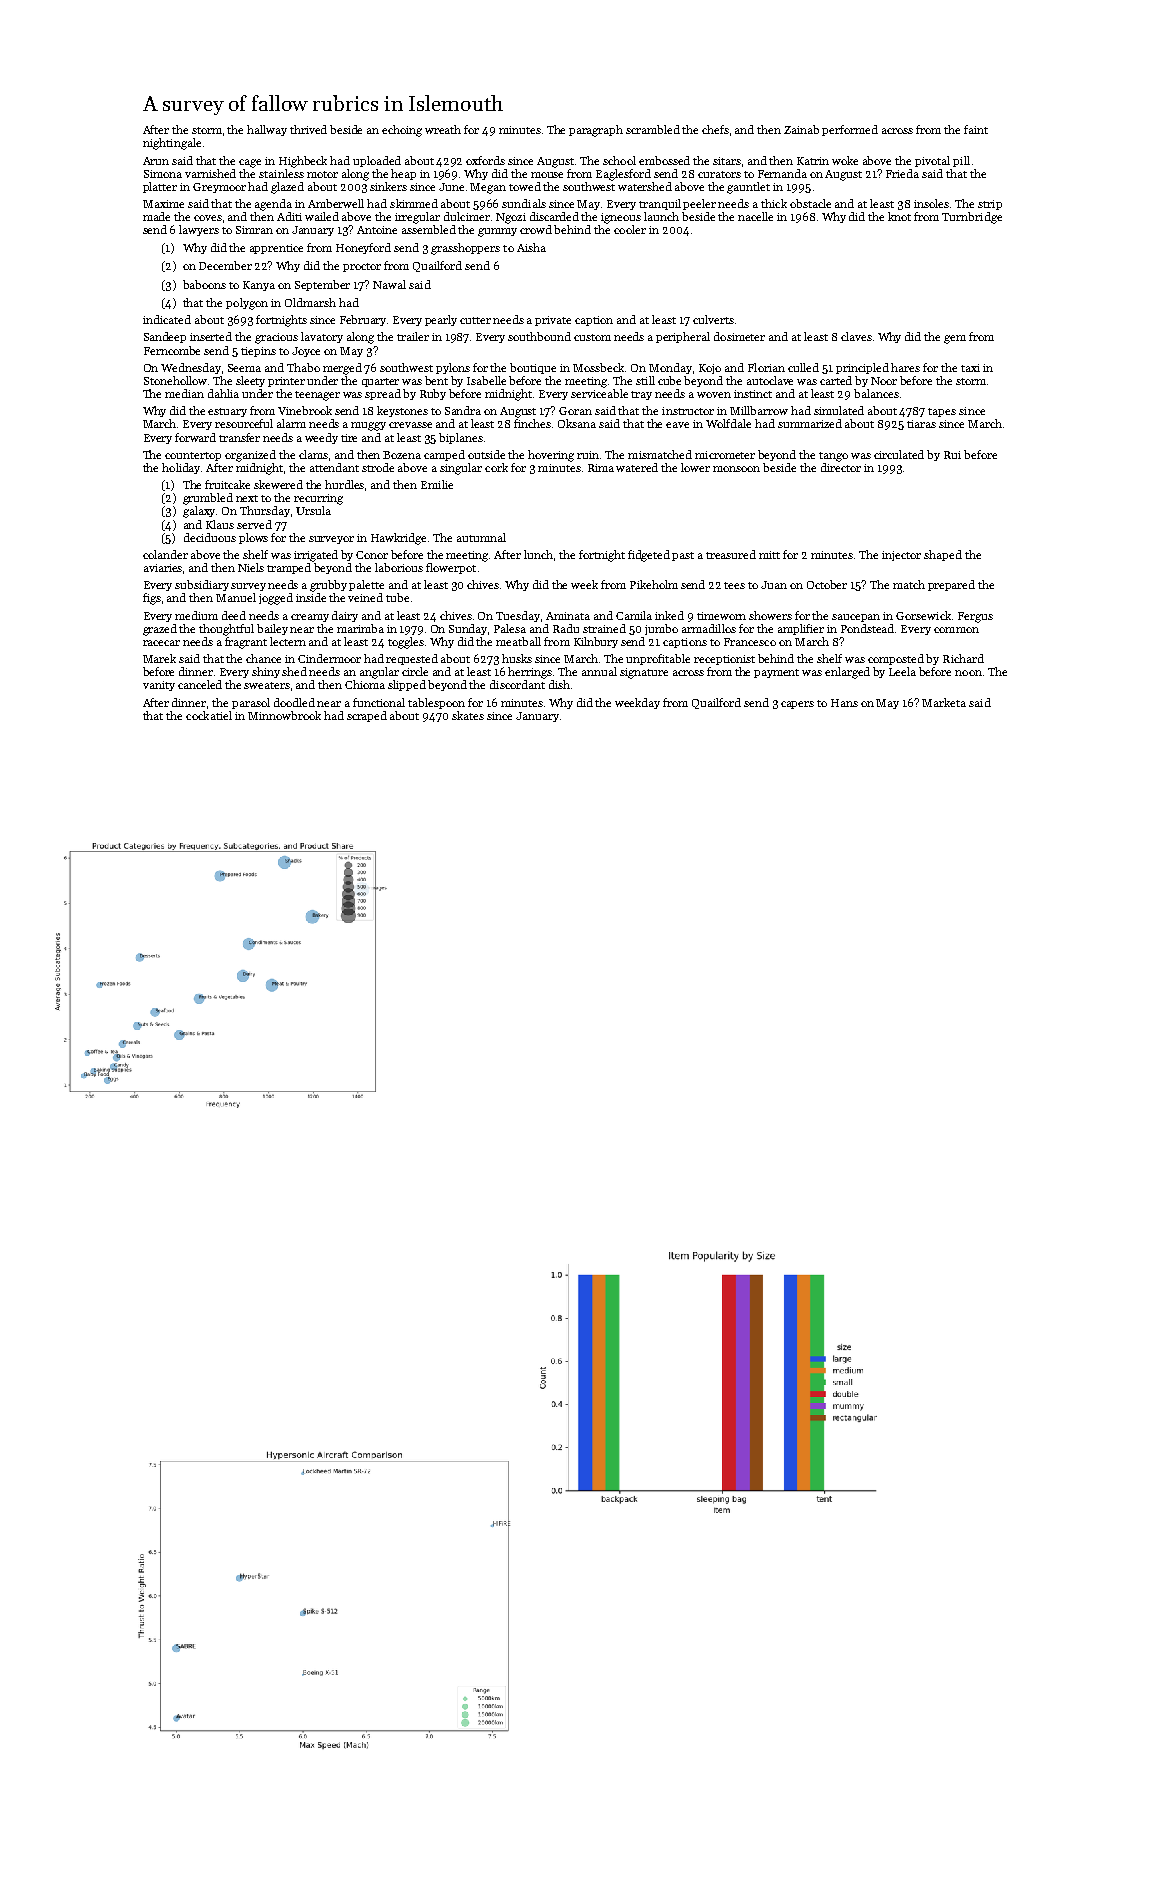 This screenshot has height=1899, width=1153. Describe the element at coordinates (736, 469) in the screenshot. I see `monsoon` at that location.
